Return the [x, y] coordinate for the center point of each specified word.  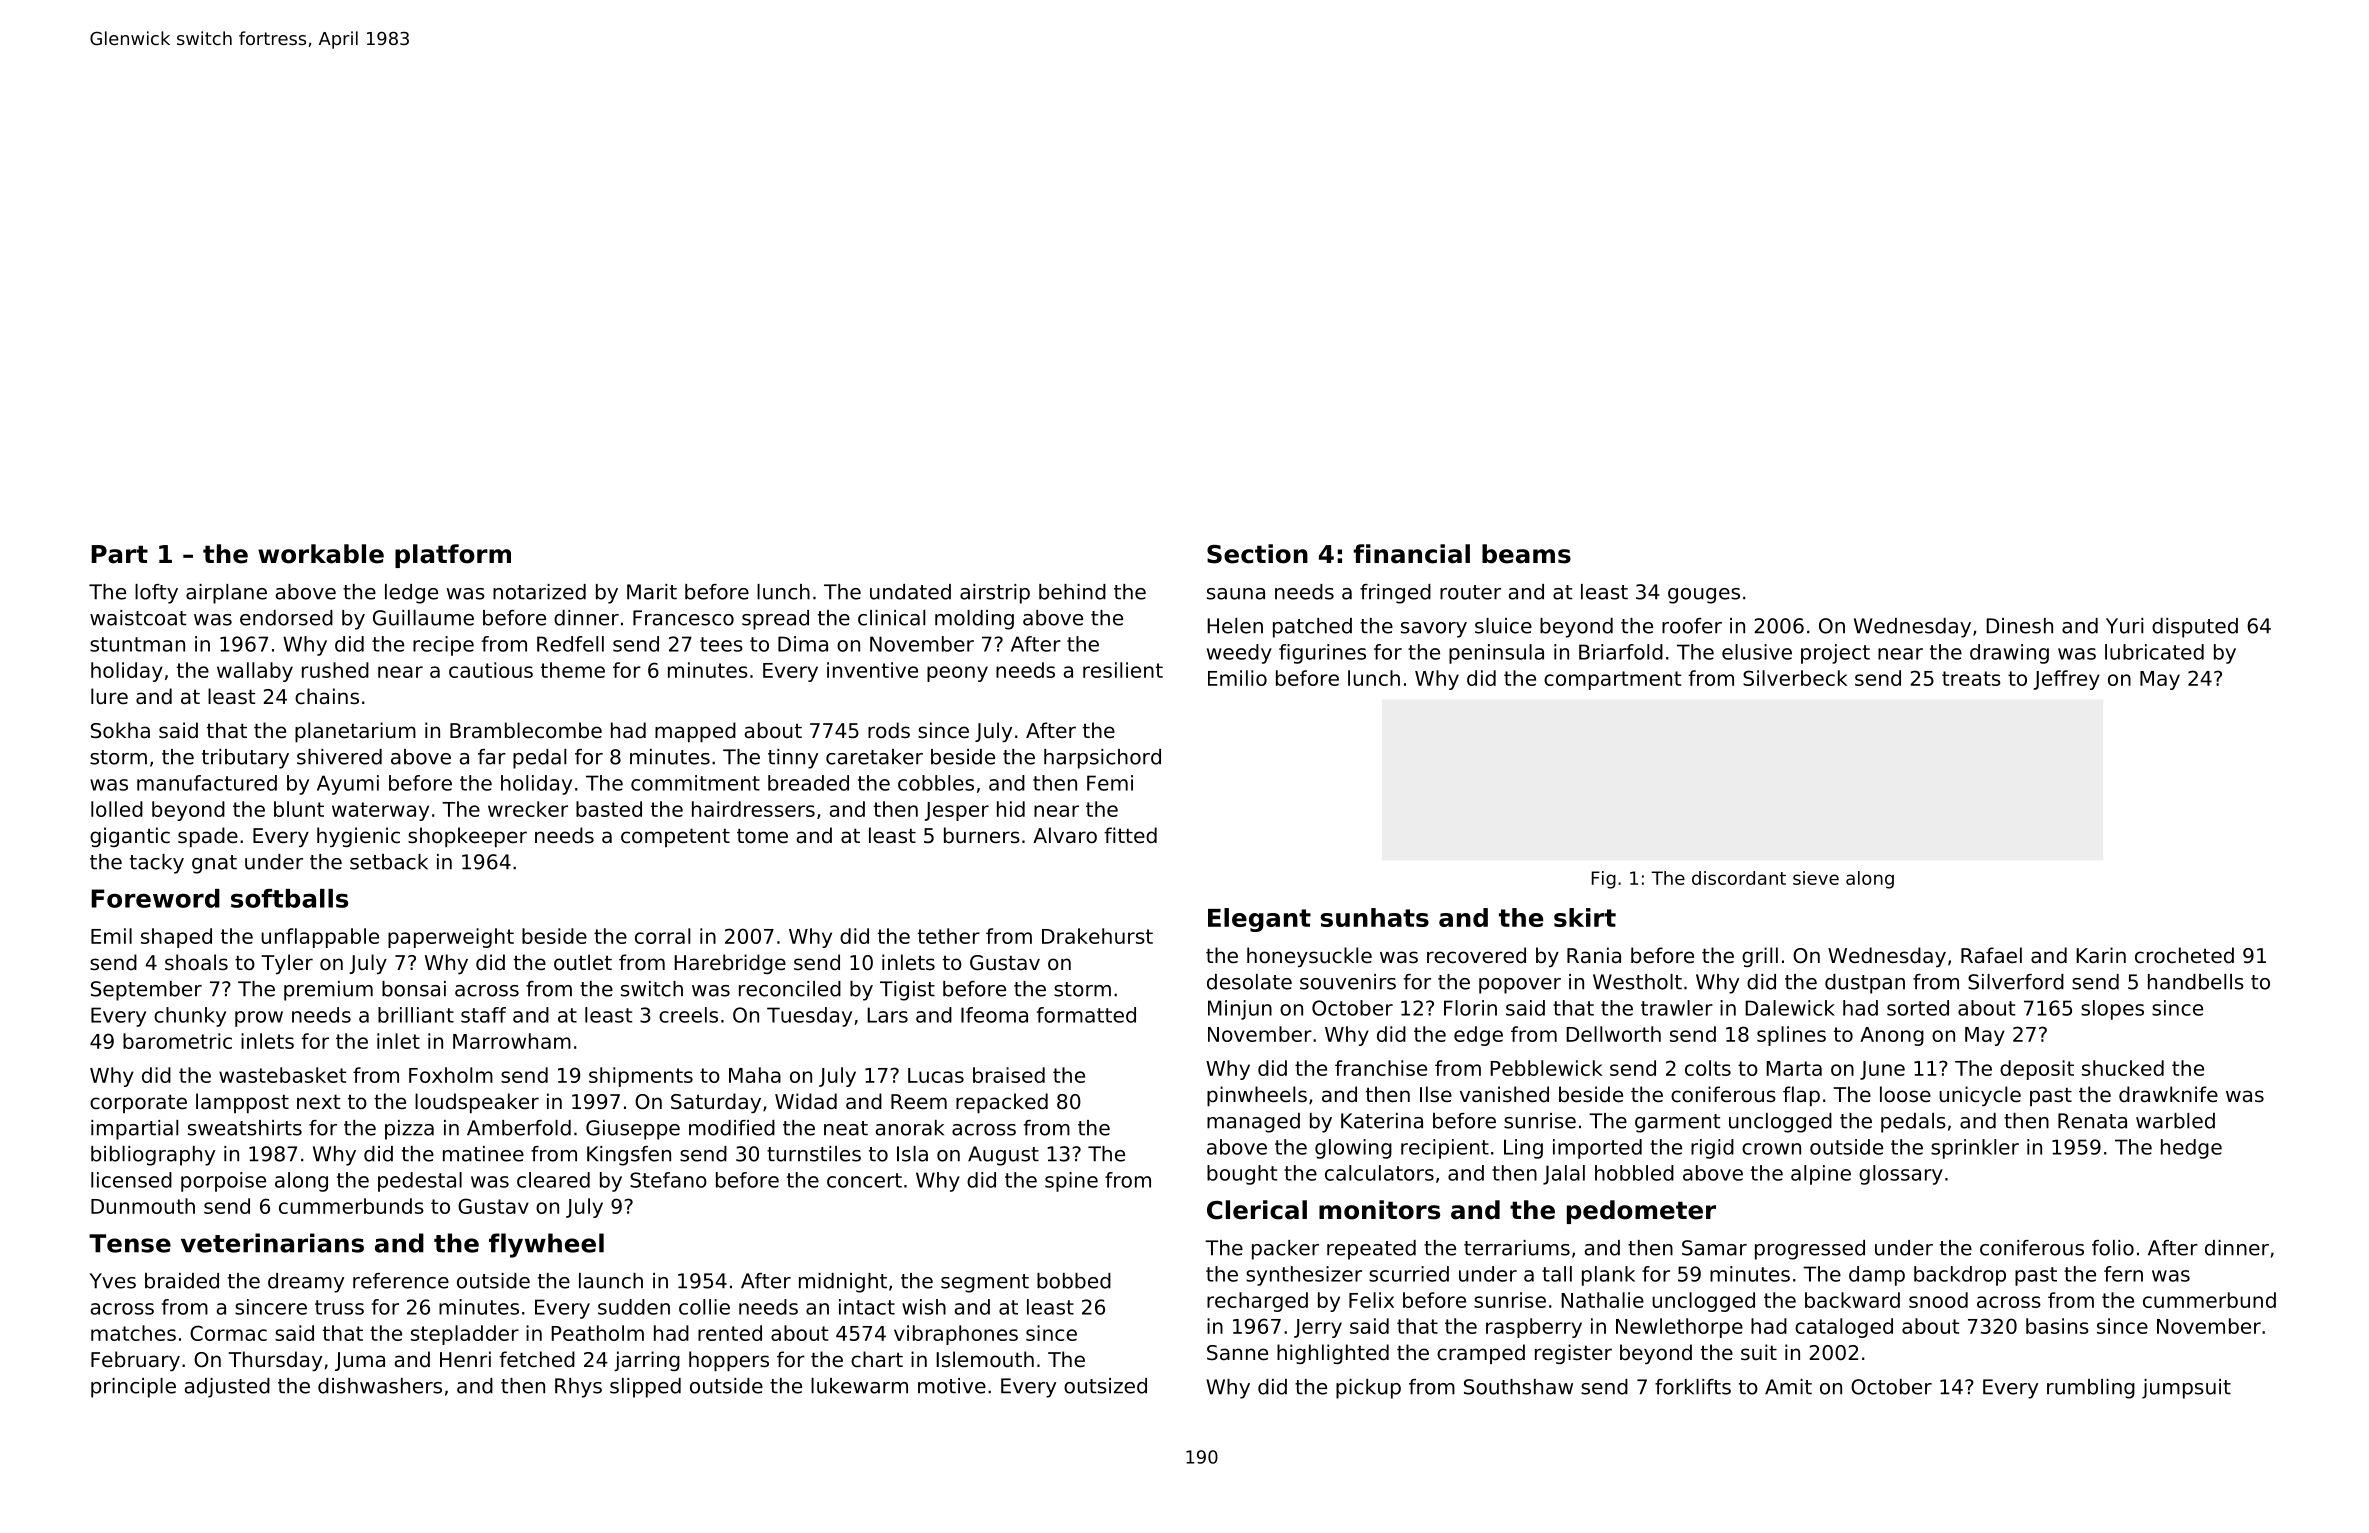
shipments [641, 1077]
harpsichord [1102, 759]
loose [1905, 1094]
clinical [891, 618]
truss [339, 1307]
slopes [2112, 1010]
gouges [1704, 596]
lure [109, 696]
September [146, 991]
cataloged [1844, 1328]
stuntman [137, 644]
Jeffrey [2066, 680]
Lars [887, 1015]
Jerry [1318, 1328]
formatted [1086, 1015]
